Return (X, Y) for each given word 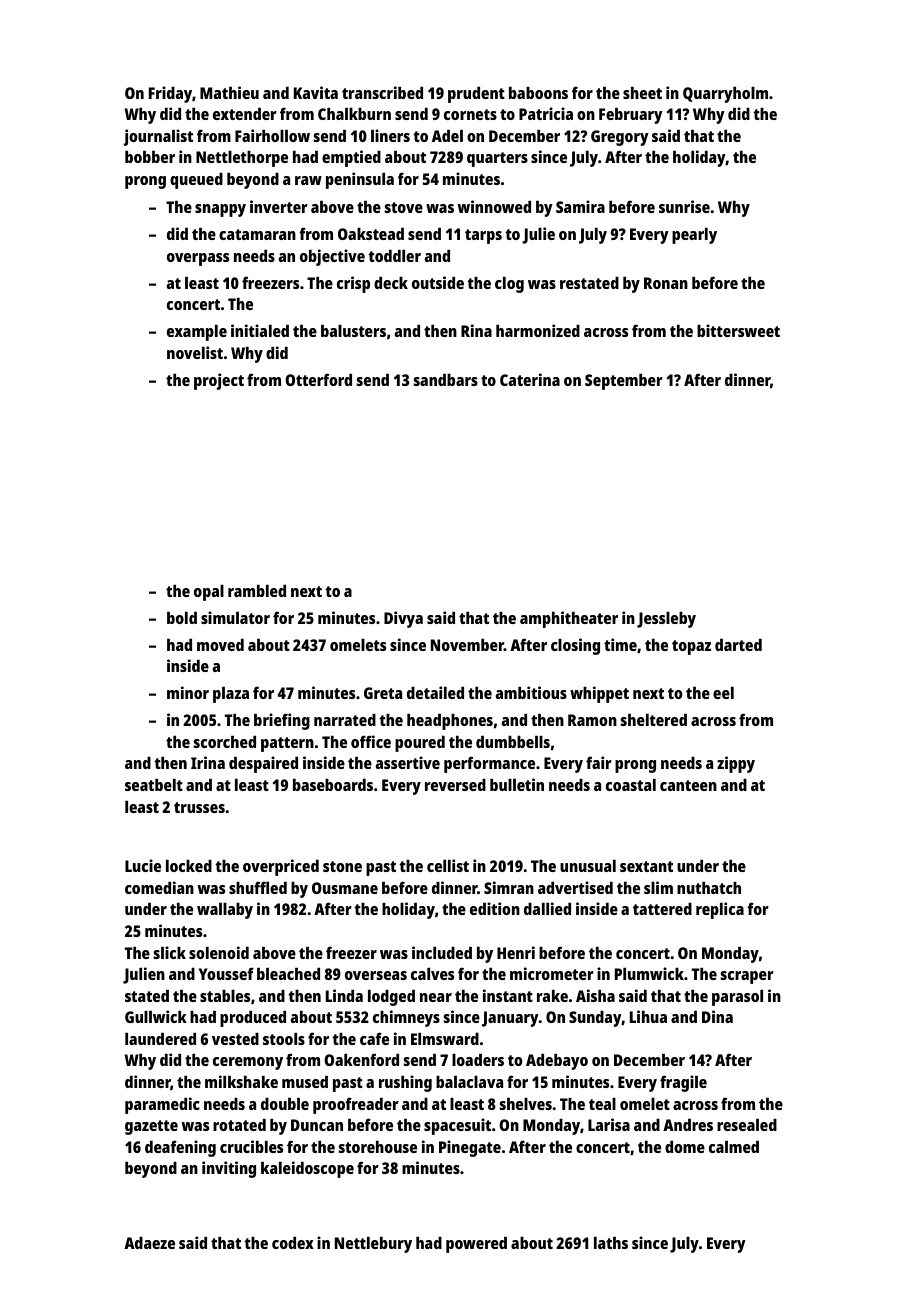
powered (476, 1245)
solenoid (219, 952)
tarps (483, 236)
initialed (260, 330)
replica (720, 910)
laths (611, 1243)
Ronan (666, 283)
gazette (151, 1127)
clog (509, 285)
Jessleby (666, 620)
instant (508, 995)
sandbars (445, 380)
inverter (279, 206)
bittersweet (738, 330)
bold (182, 618)
